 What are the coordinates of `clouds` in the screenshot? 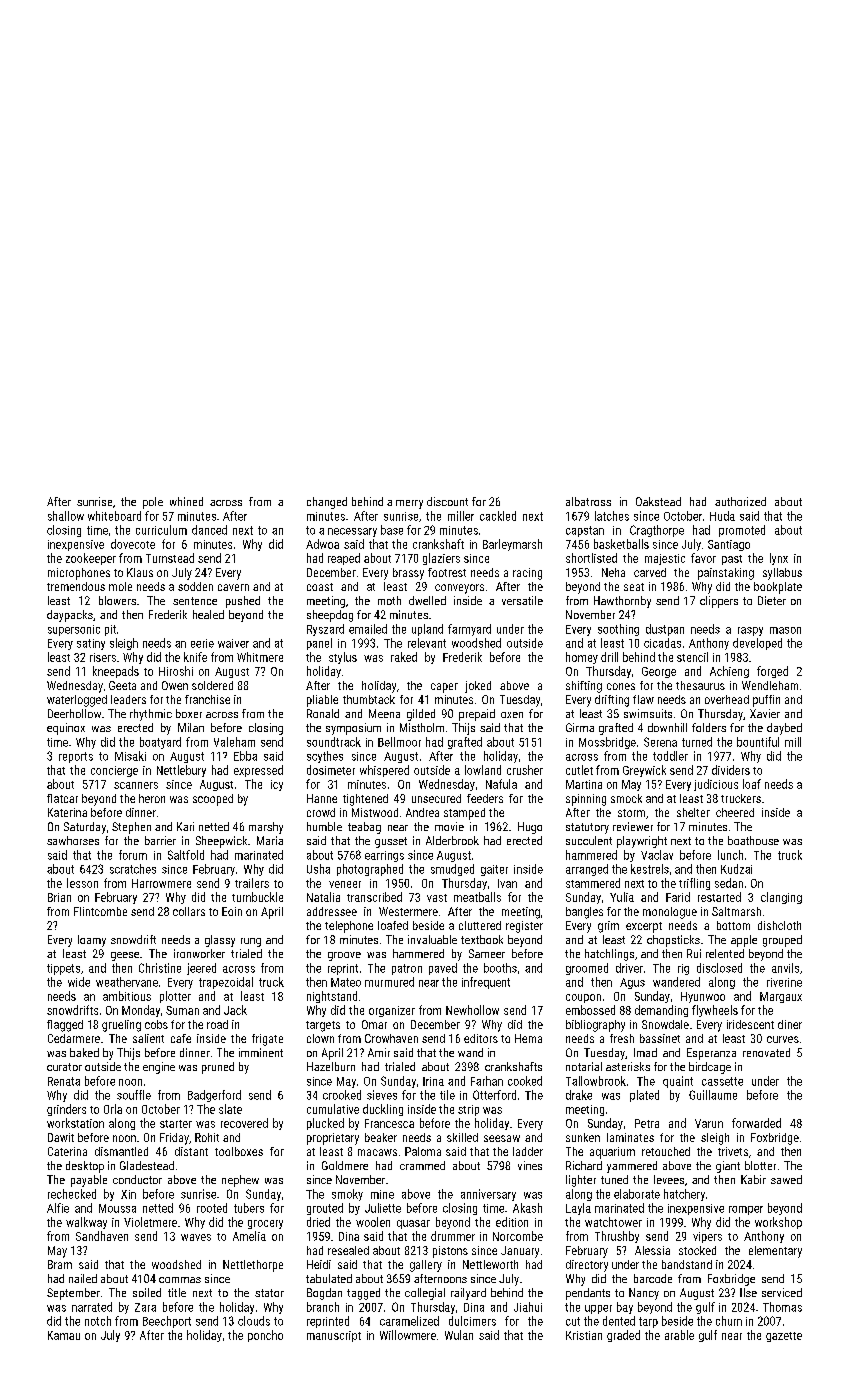 It's located at (254, 1321).
